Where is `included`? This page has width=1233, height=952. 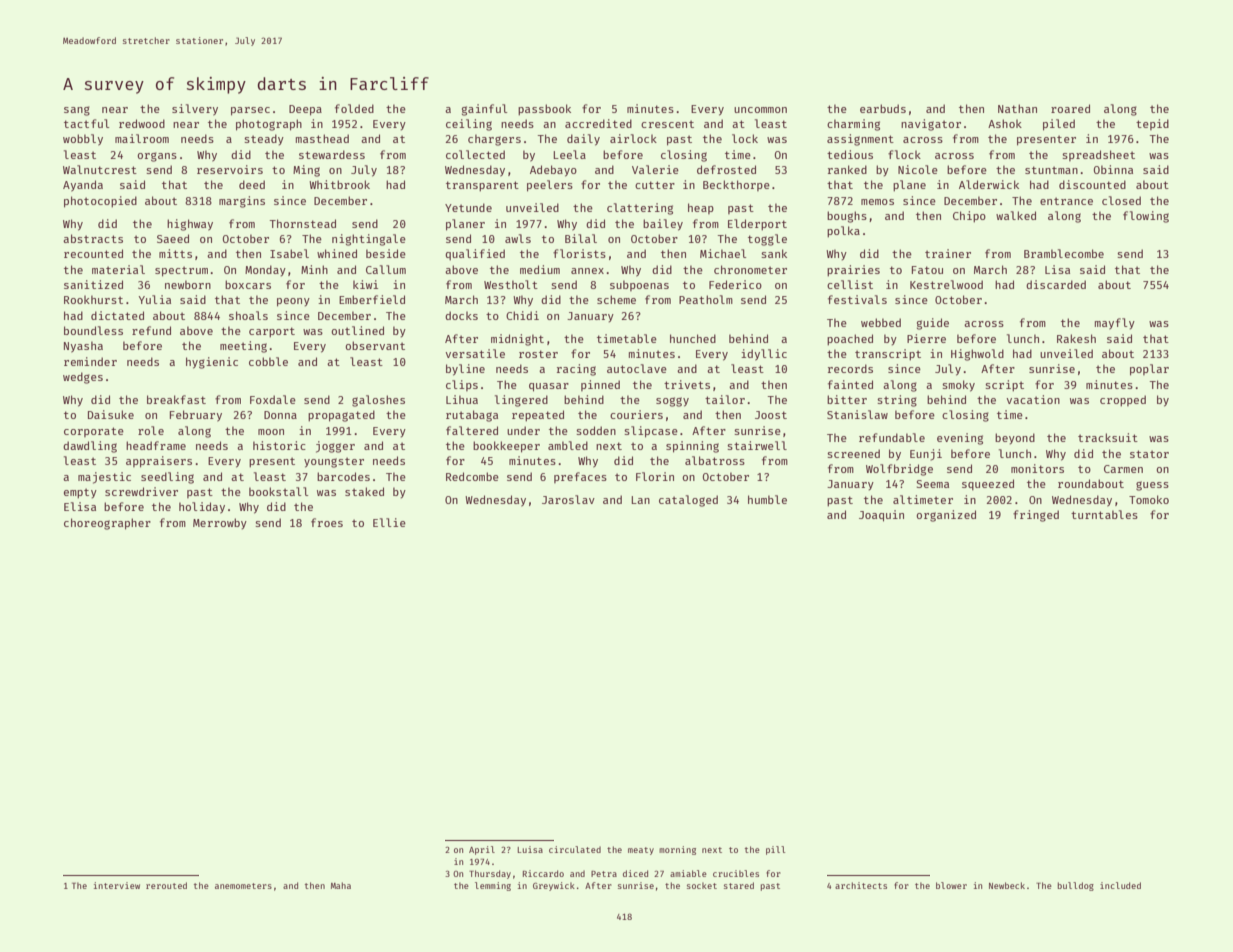 included is located at coordinates (1120, 885).
